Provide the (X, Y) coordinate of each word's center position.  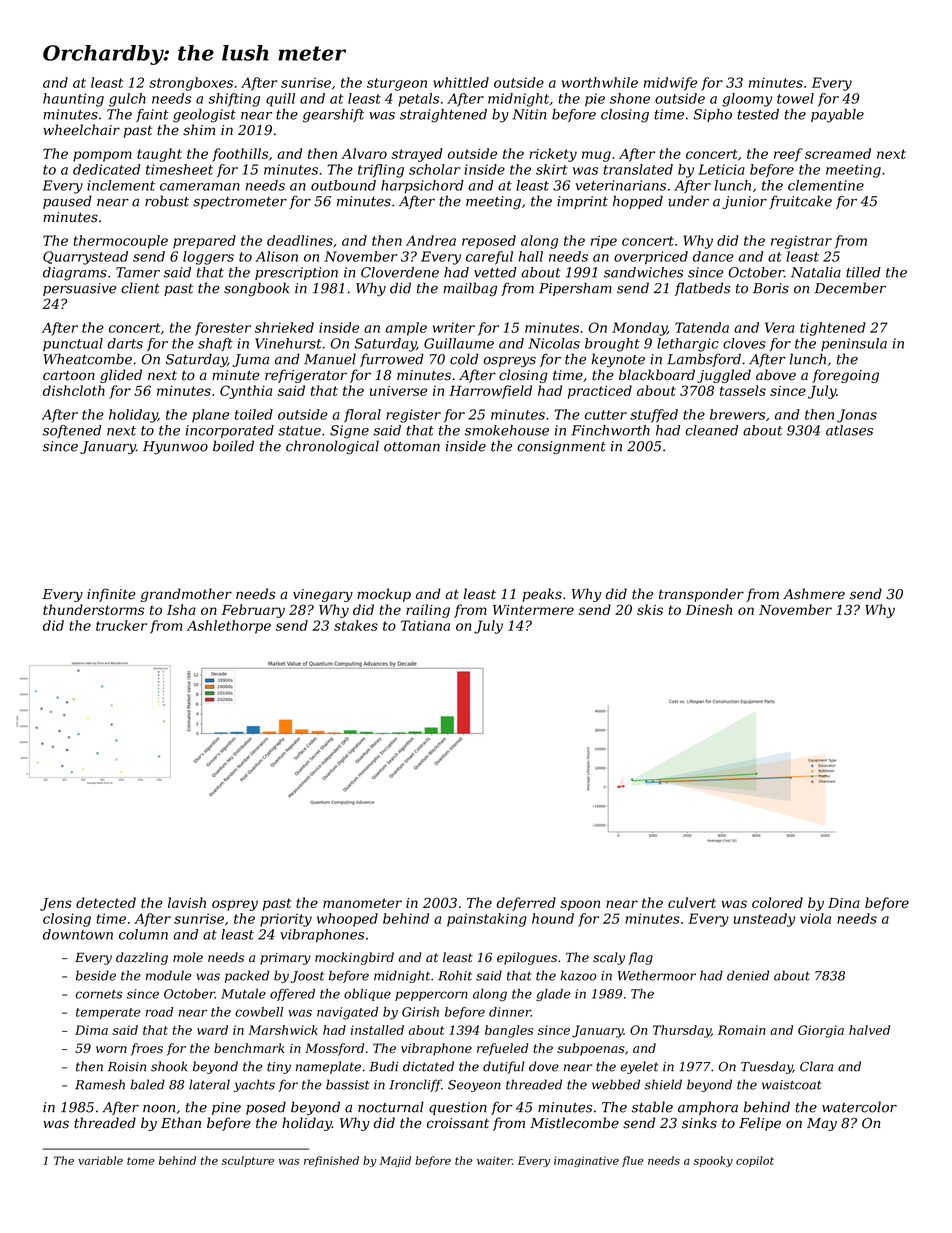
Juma (250, 360)
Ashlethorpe (229, 627)
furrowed (392, 360)
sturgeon (397, 84)
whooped (347, 920)
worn (111, 1049)
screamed (838, 153)
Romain (741, 1030)
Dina (844, 903)
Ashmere (814, 594)
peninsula (854, 344)
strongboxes (191, 84)
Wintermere (533, 610)
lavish (187, 902)
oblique (367, 995)
